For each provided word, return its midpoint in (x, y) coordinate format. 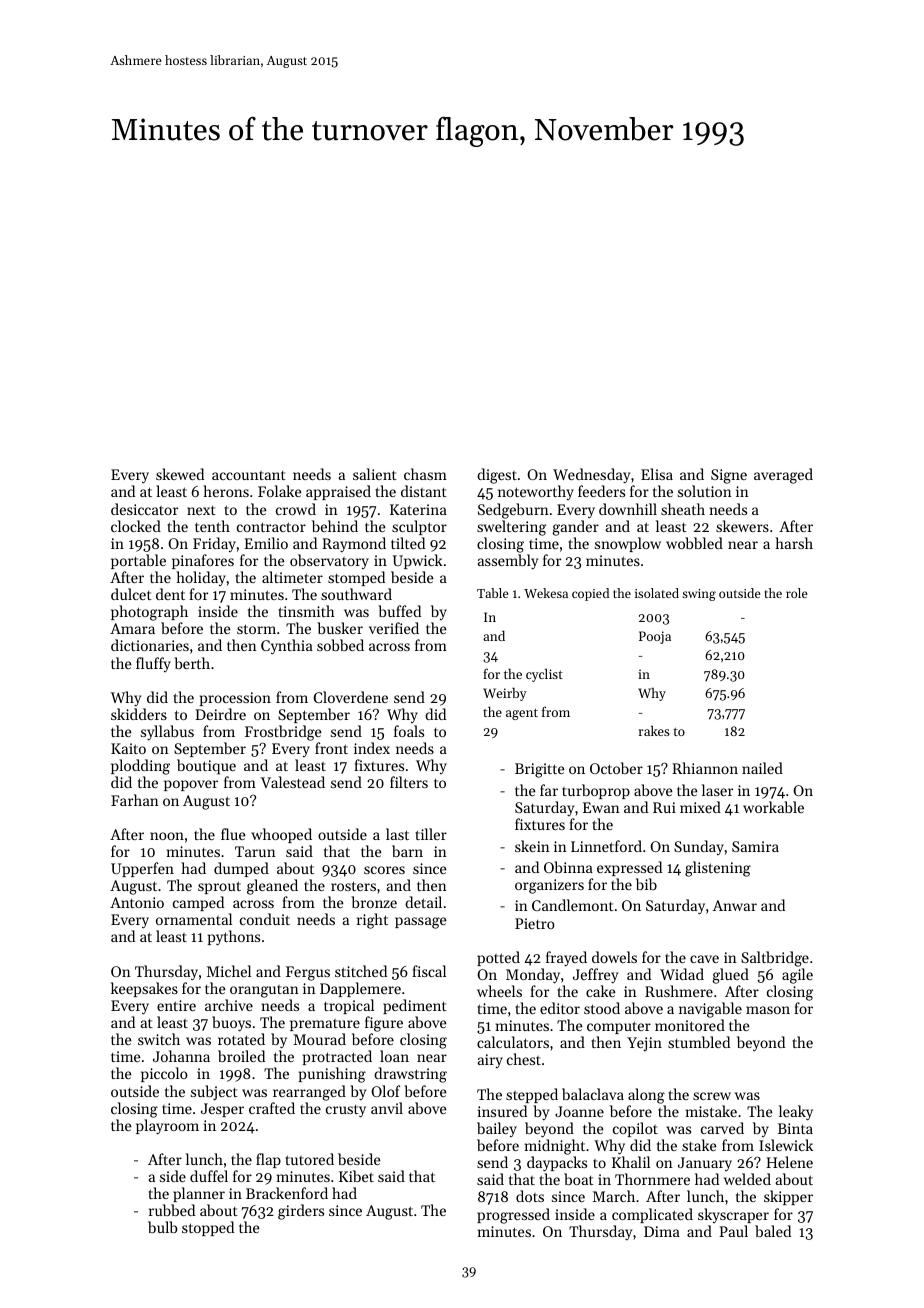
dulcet (131, 594)
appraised (338, 492)
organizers (549, 886)
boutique (206, 767)
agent (522, 714)
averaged (783, 476)
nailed (762, 768)
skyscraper (733, 1215)
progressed (513, 1216)
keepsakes (144, 989)
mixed (700, 807)
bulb (163, 1227)
